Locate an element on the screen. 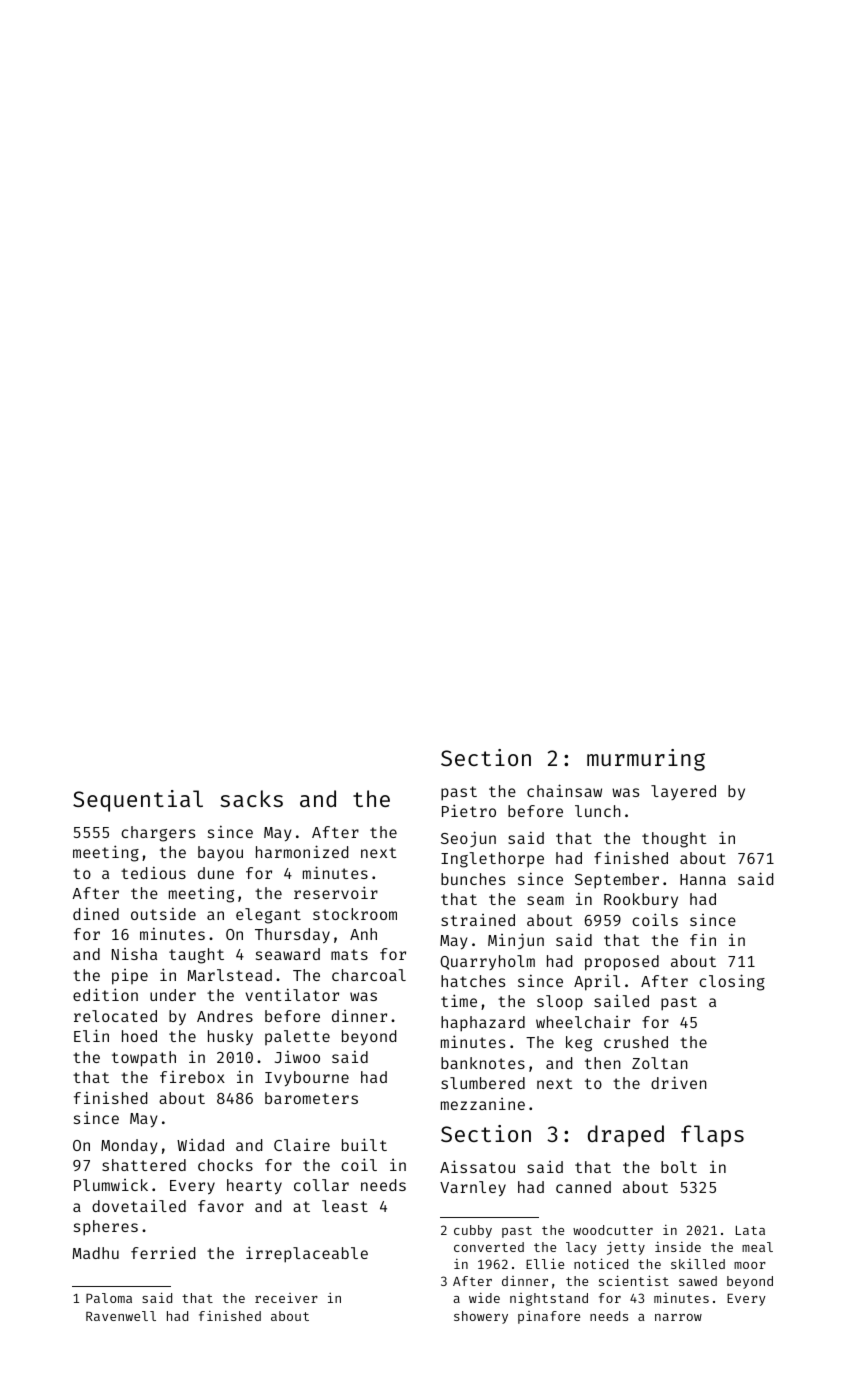 The height and width of the screenshot is (1400, 849). dune is located at coordinates (216, 873).
